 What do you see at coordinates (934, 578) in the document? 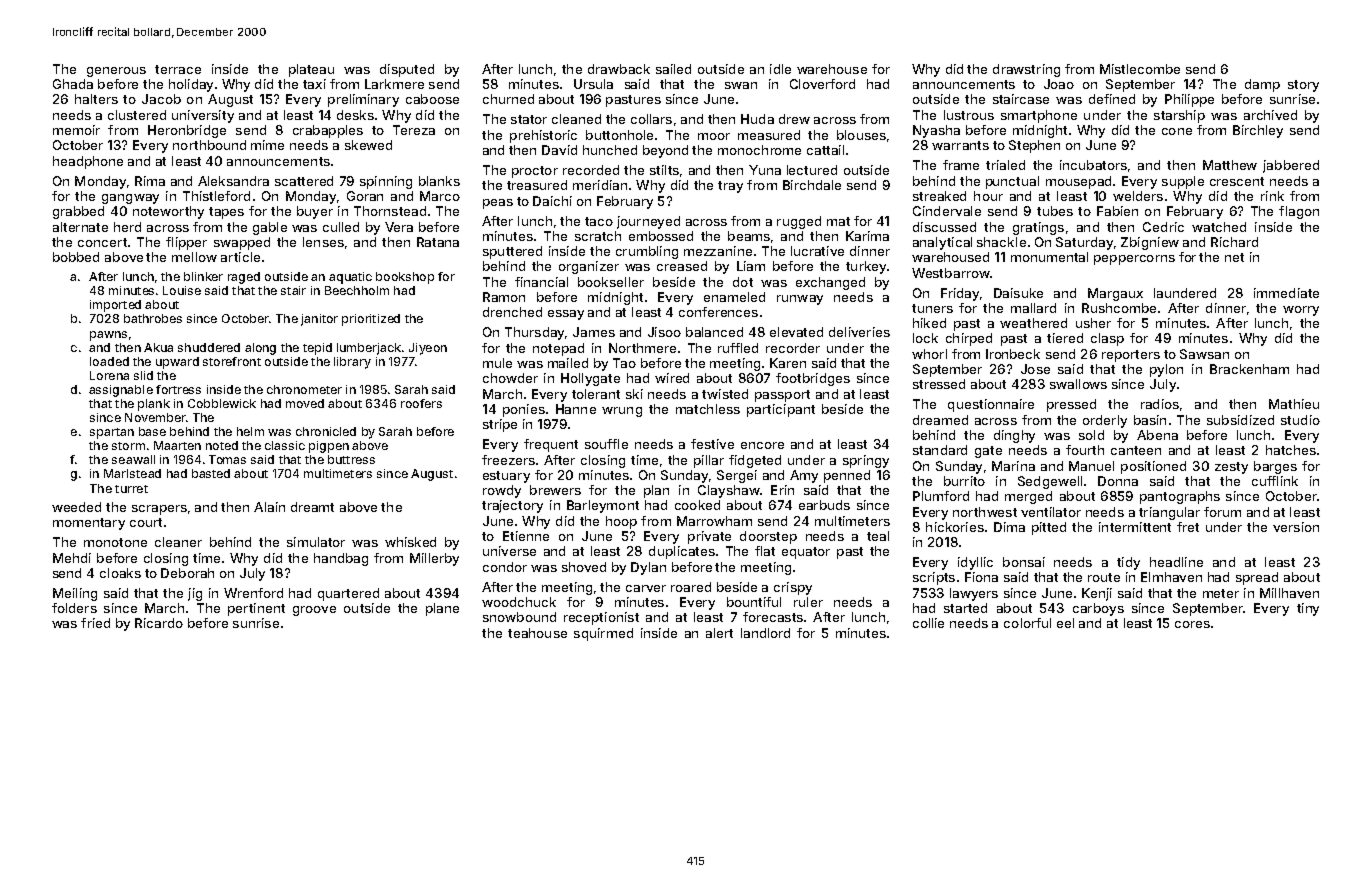
I see `scripts` at bounding box center [934, 578].
